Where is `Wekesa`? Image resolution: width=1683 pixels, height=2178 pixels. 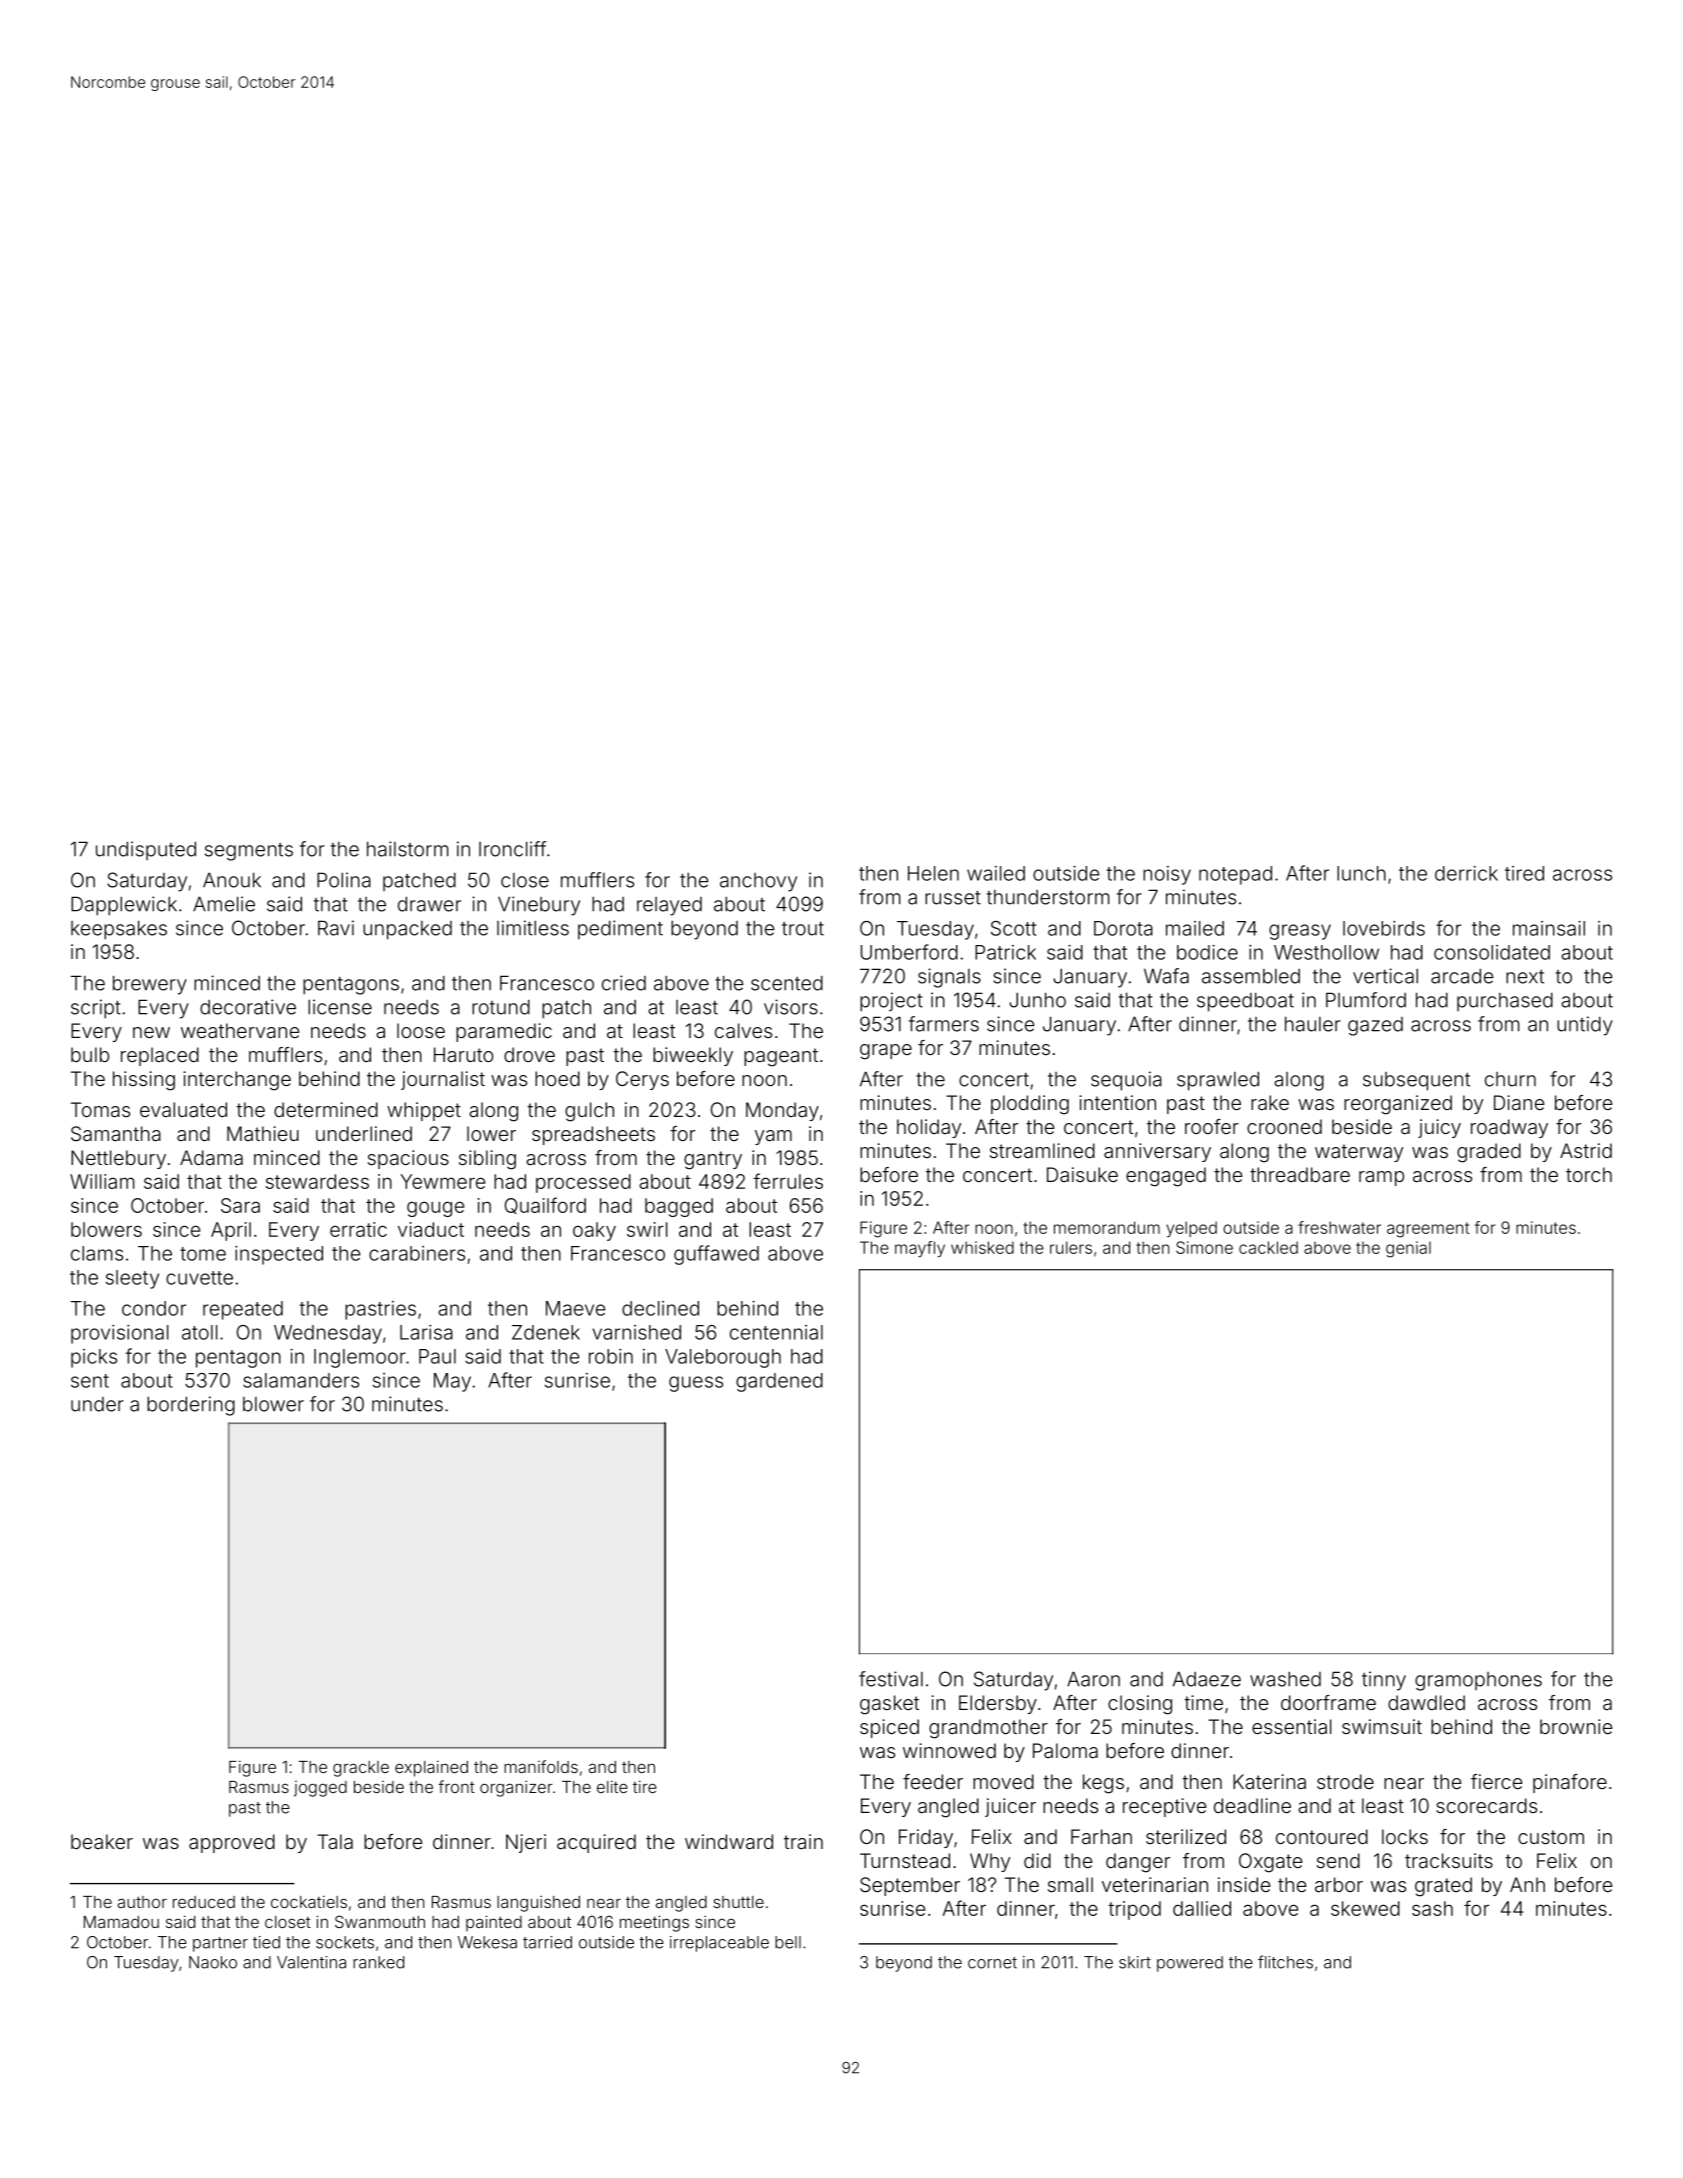 Wekesa is located at coordinates (487, 1942).
